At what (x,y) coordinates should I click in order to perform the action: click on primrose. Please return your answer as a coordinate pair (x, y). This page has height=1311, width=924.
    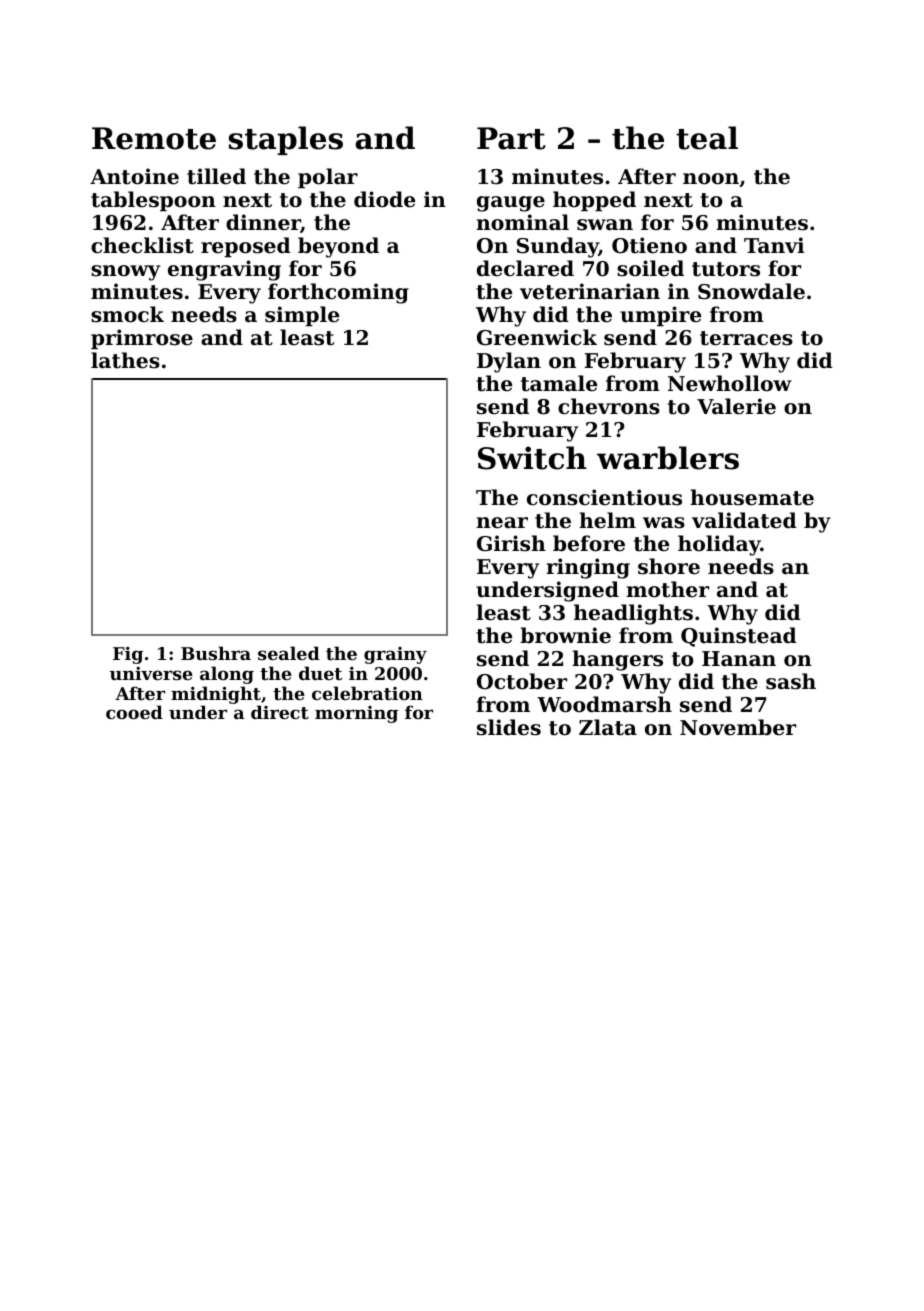
    Looking at the image, I should click on (142, 339).
